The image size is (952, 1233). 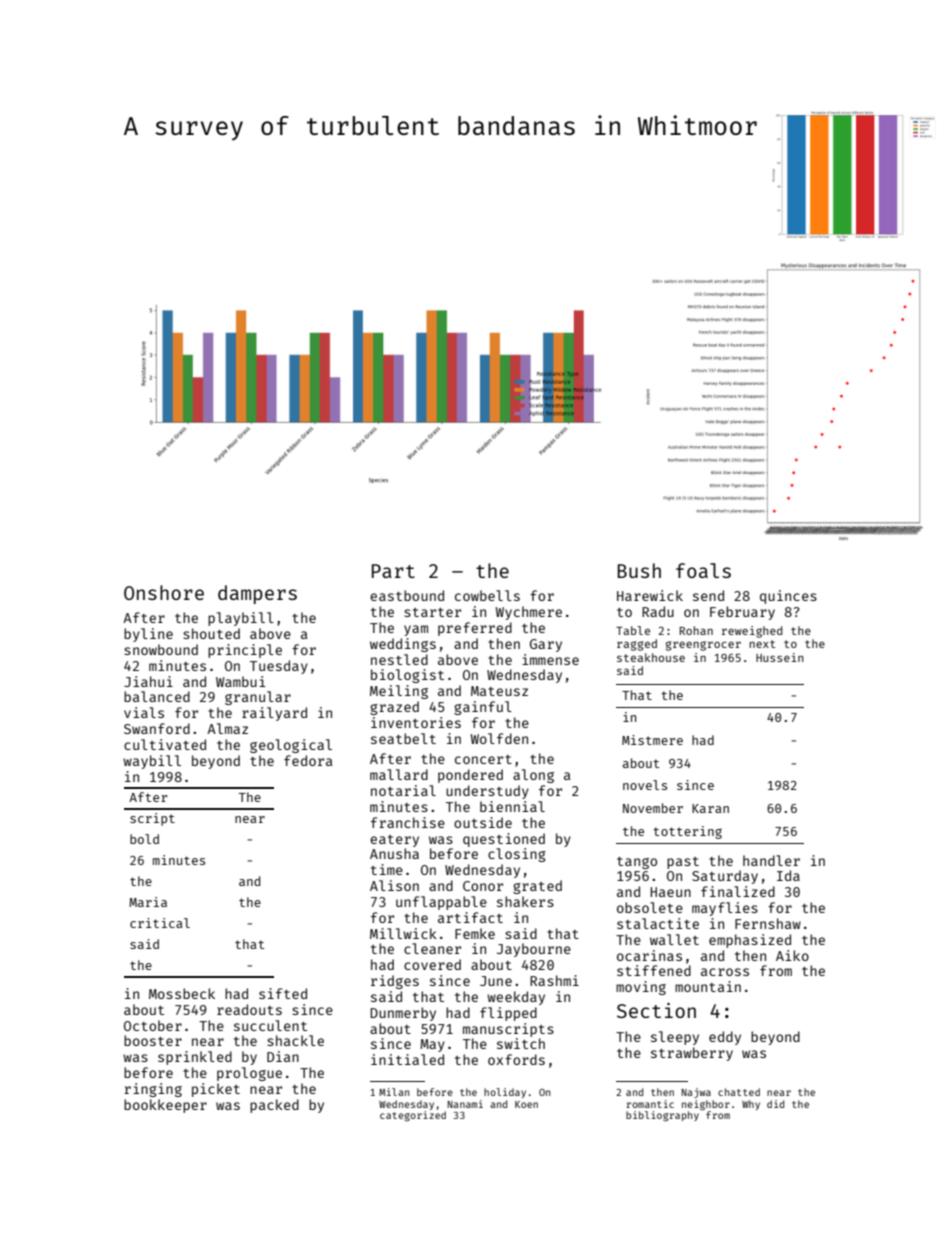 I want to click on Part, so click(x=393, y=571).
